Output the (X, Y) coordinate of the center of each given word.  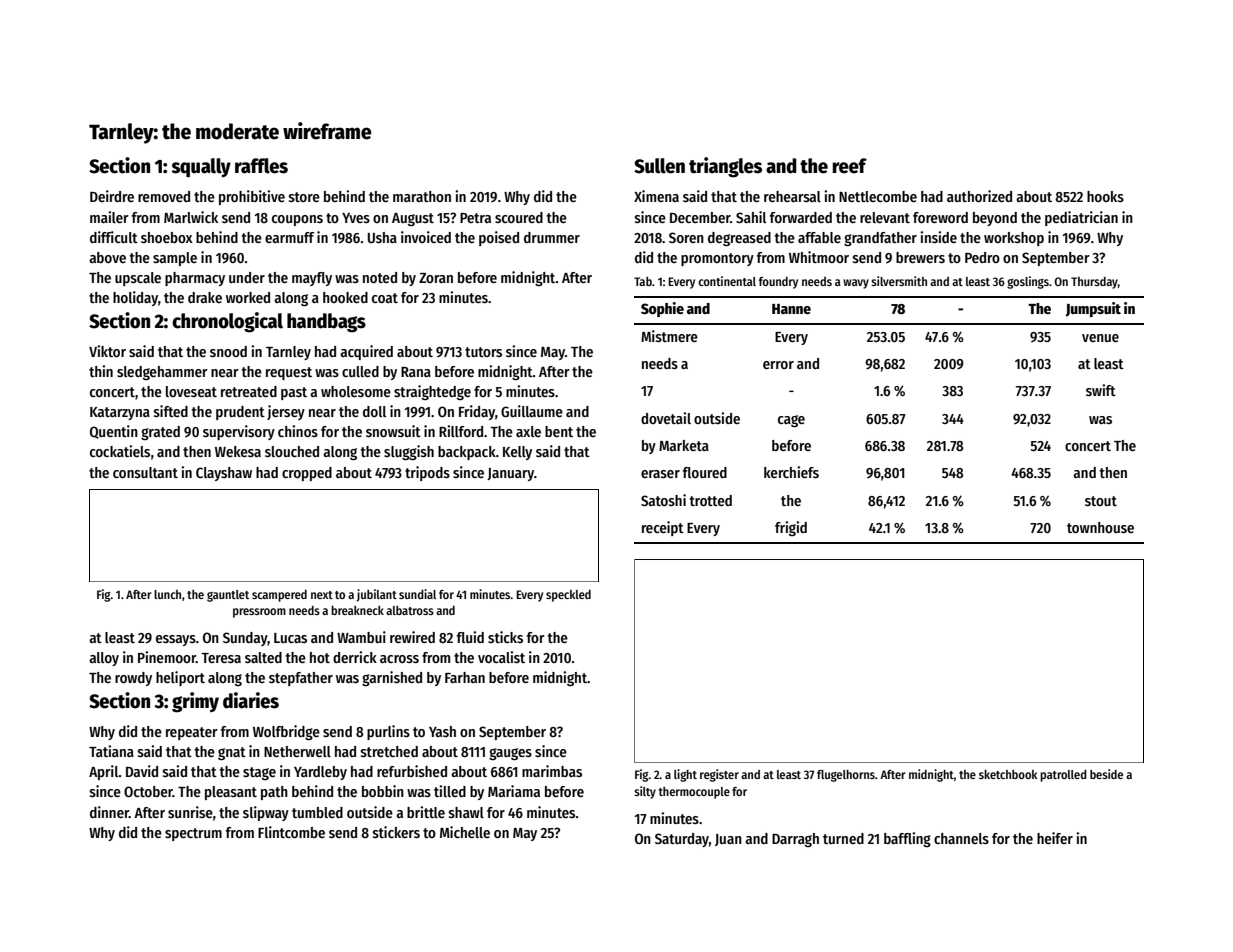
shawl (466, 812)
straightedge (432, 392)
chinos (298, 431)
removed (164, 196)
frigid (791, 528)
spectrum (193, 834)
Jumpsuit (1093, 309)
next (322, 595)
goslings (1028, 282)
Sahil (751, 217)
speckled (568, 596)
